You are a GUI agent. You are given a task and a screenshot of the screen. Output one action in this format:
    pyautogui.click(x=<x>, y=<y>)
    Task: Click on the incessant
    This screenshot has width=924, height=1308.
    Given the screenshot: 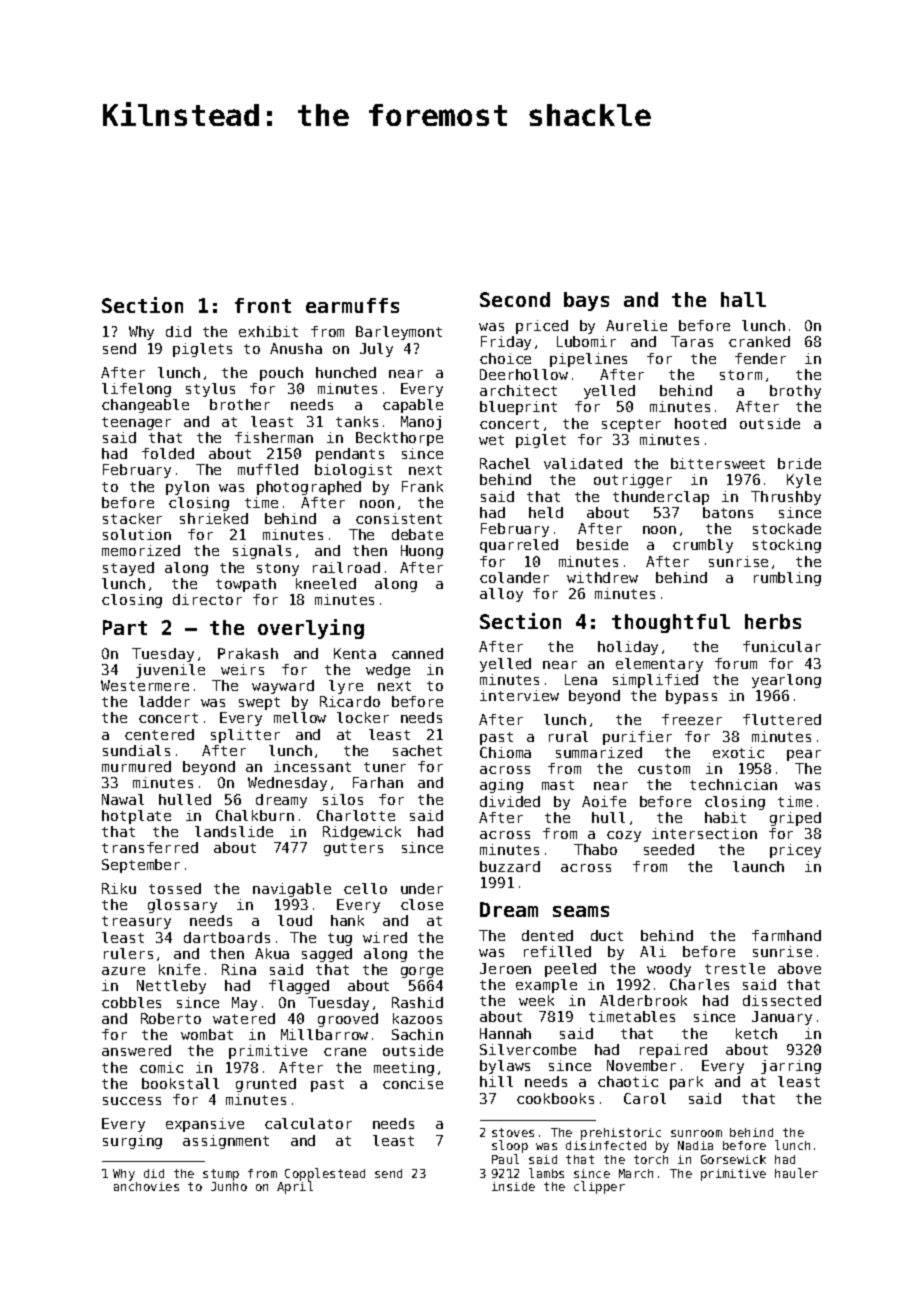 What is the action you would take?
    pyautogui.click(x=312, y=766)
